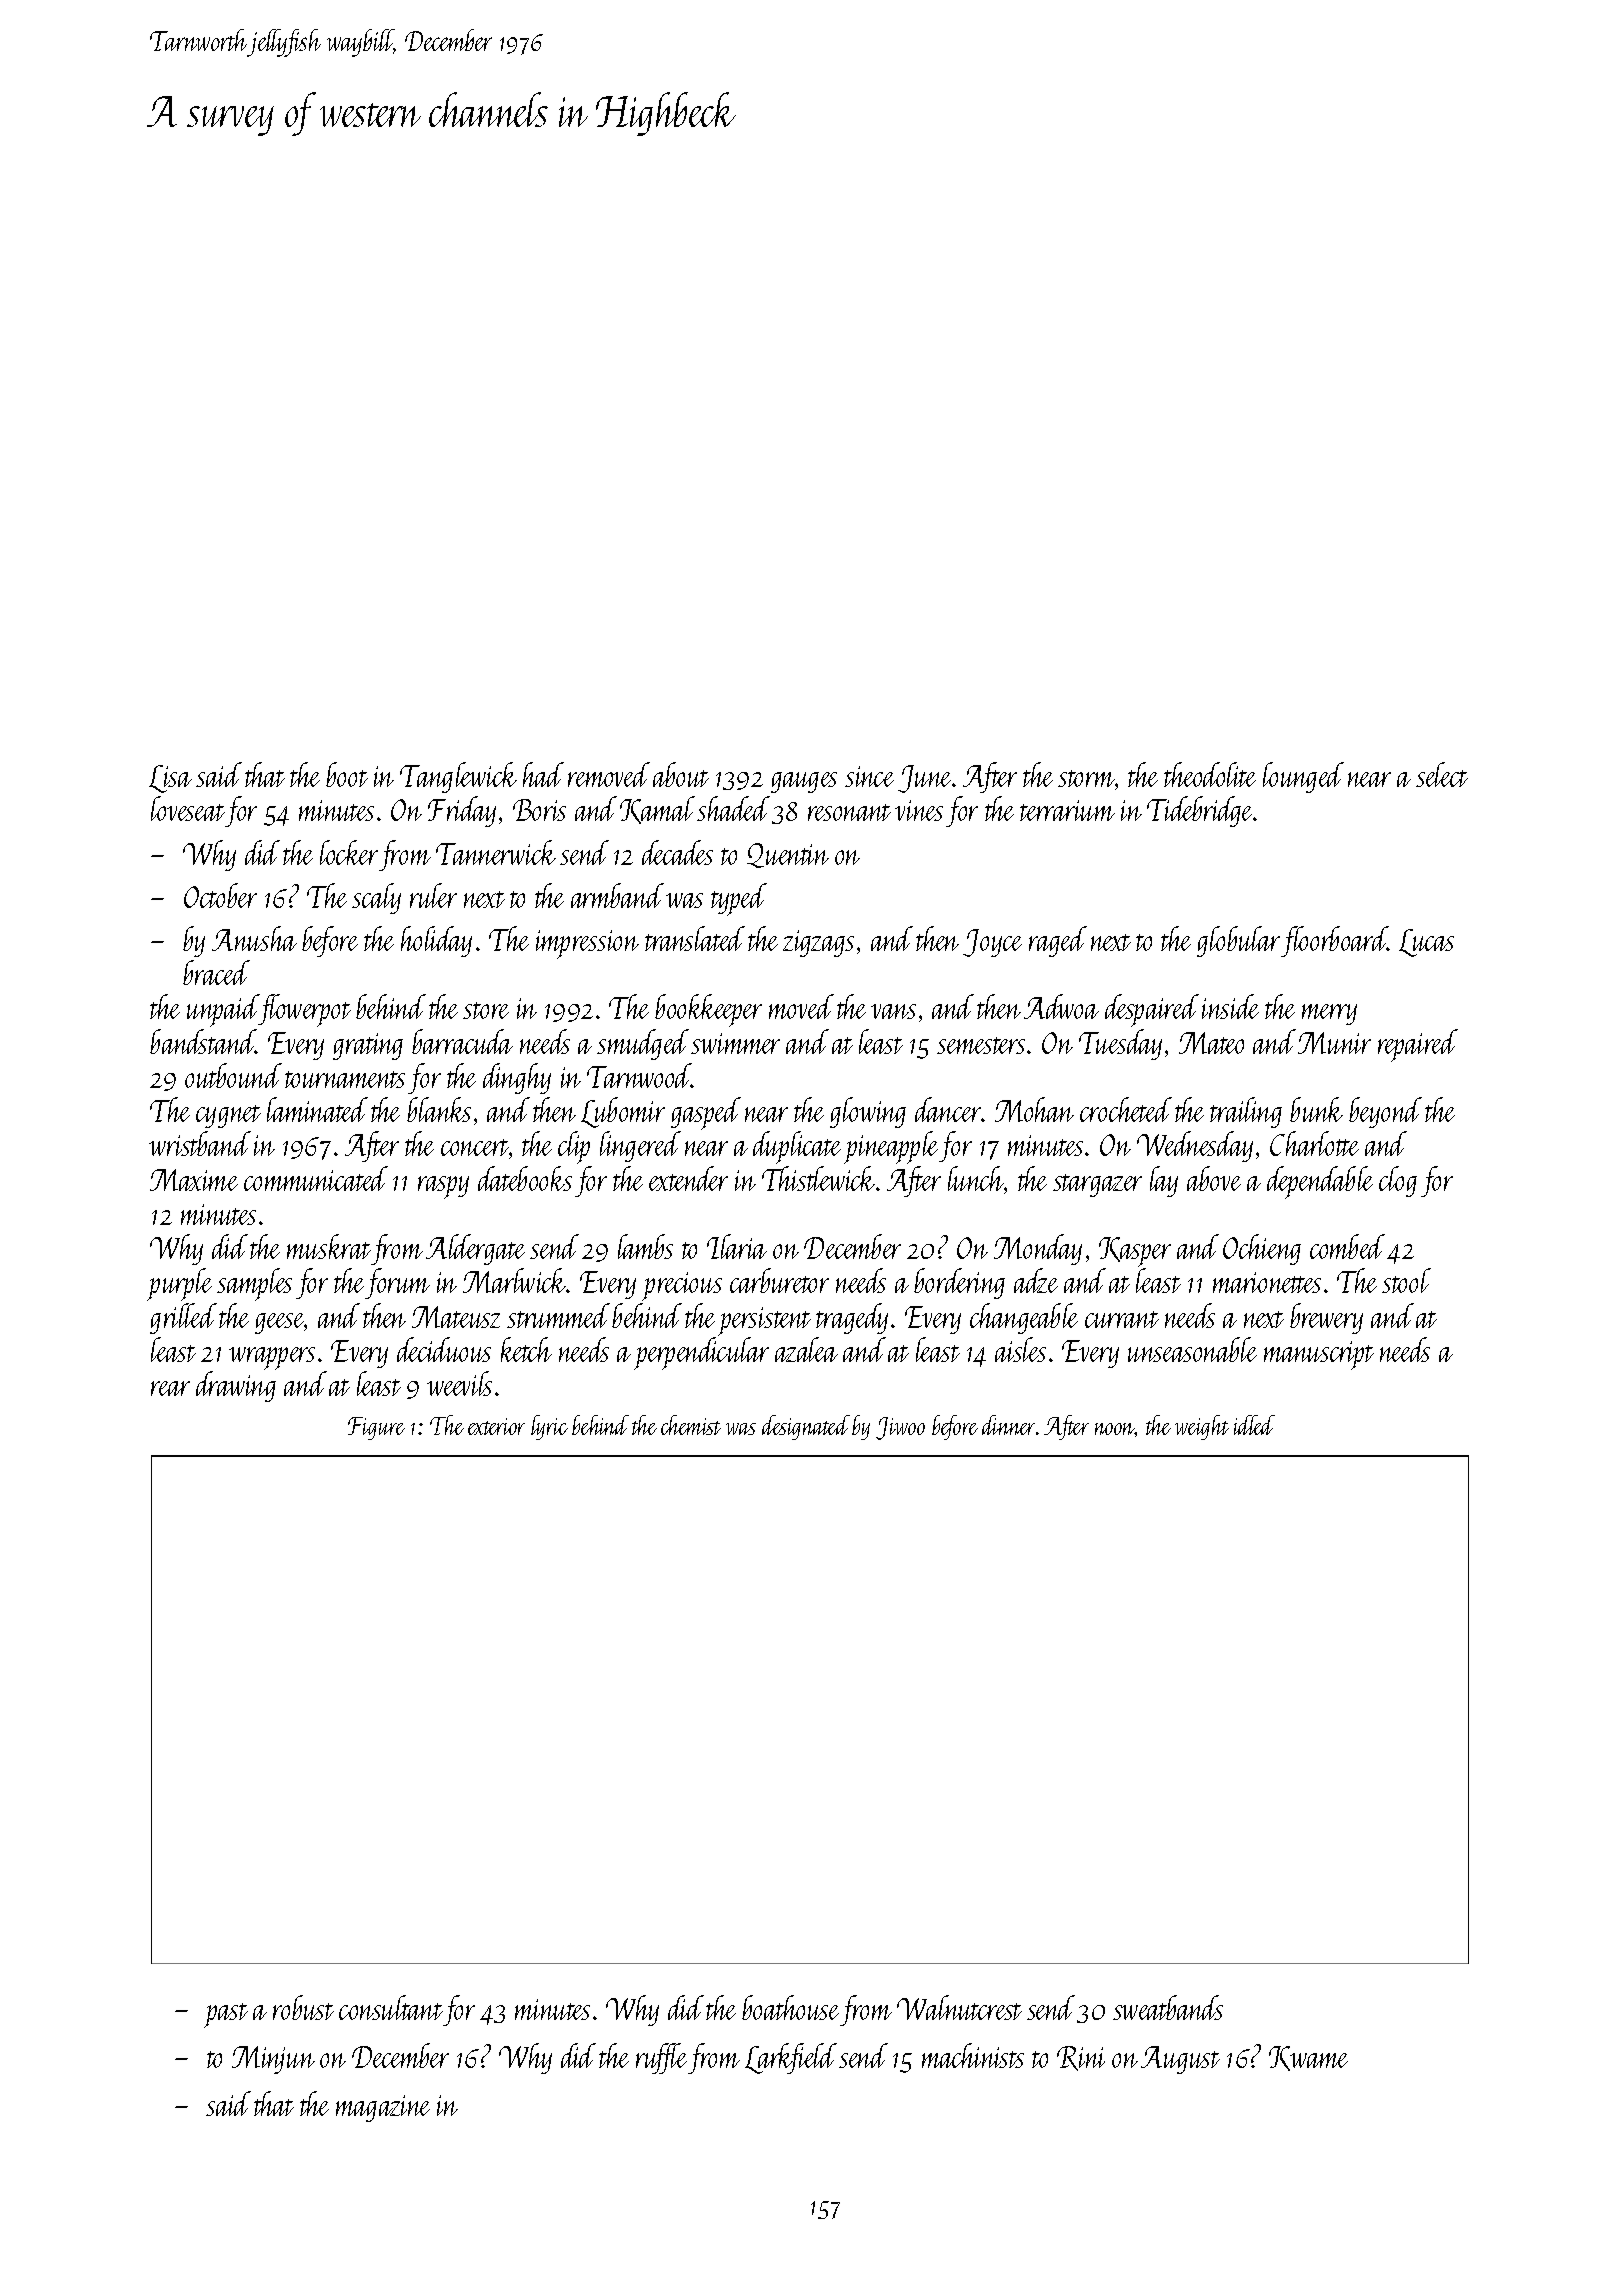 This screenshot has width=1620, height=2292. Describe the element at coordinates (1442, 774) in the screenshot. I see `select` at that location.
